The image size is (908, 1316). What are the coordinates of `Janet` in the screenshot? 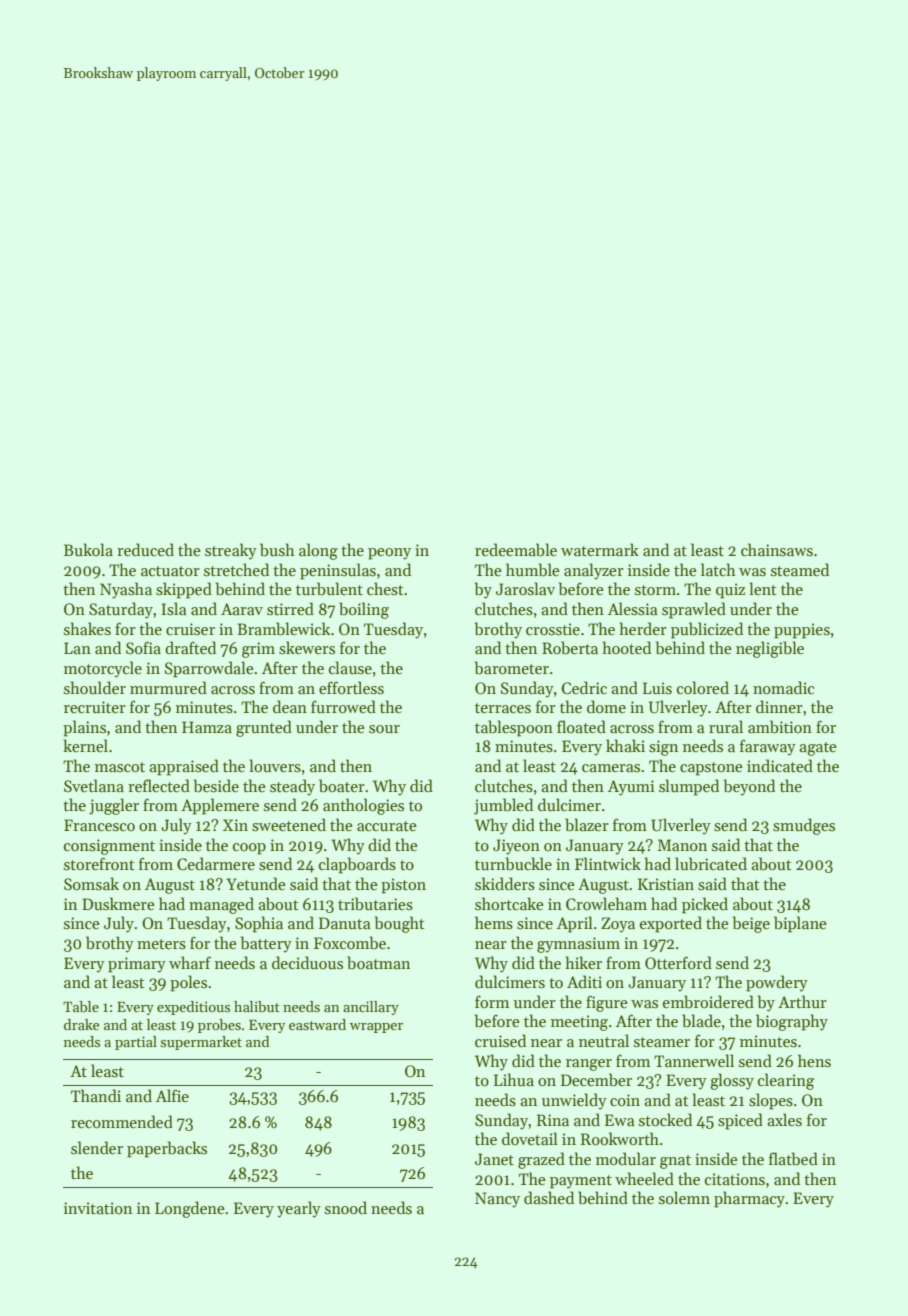 It's located at (494, 1159).
